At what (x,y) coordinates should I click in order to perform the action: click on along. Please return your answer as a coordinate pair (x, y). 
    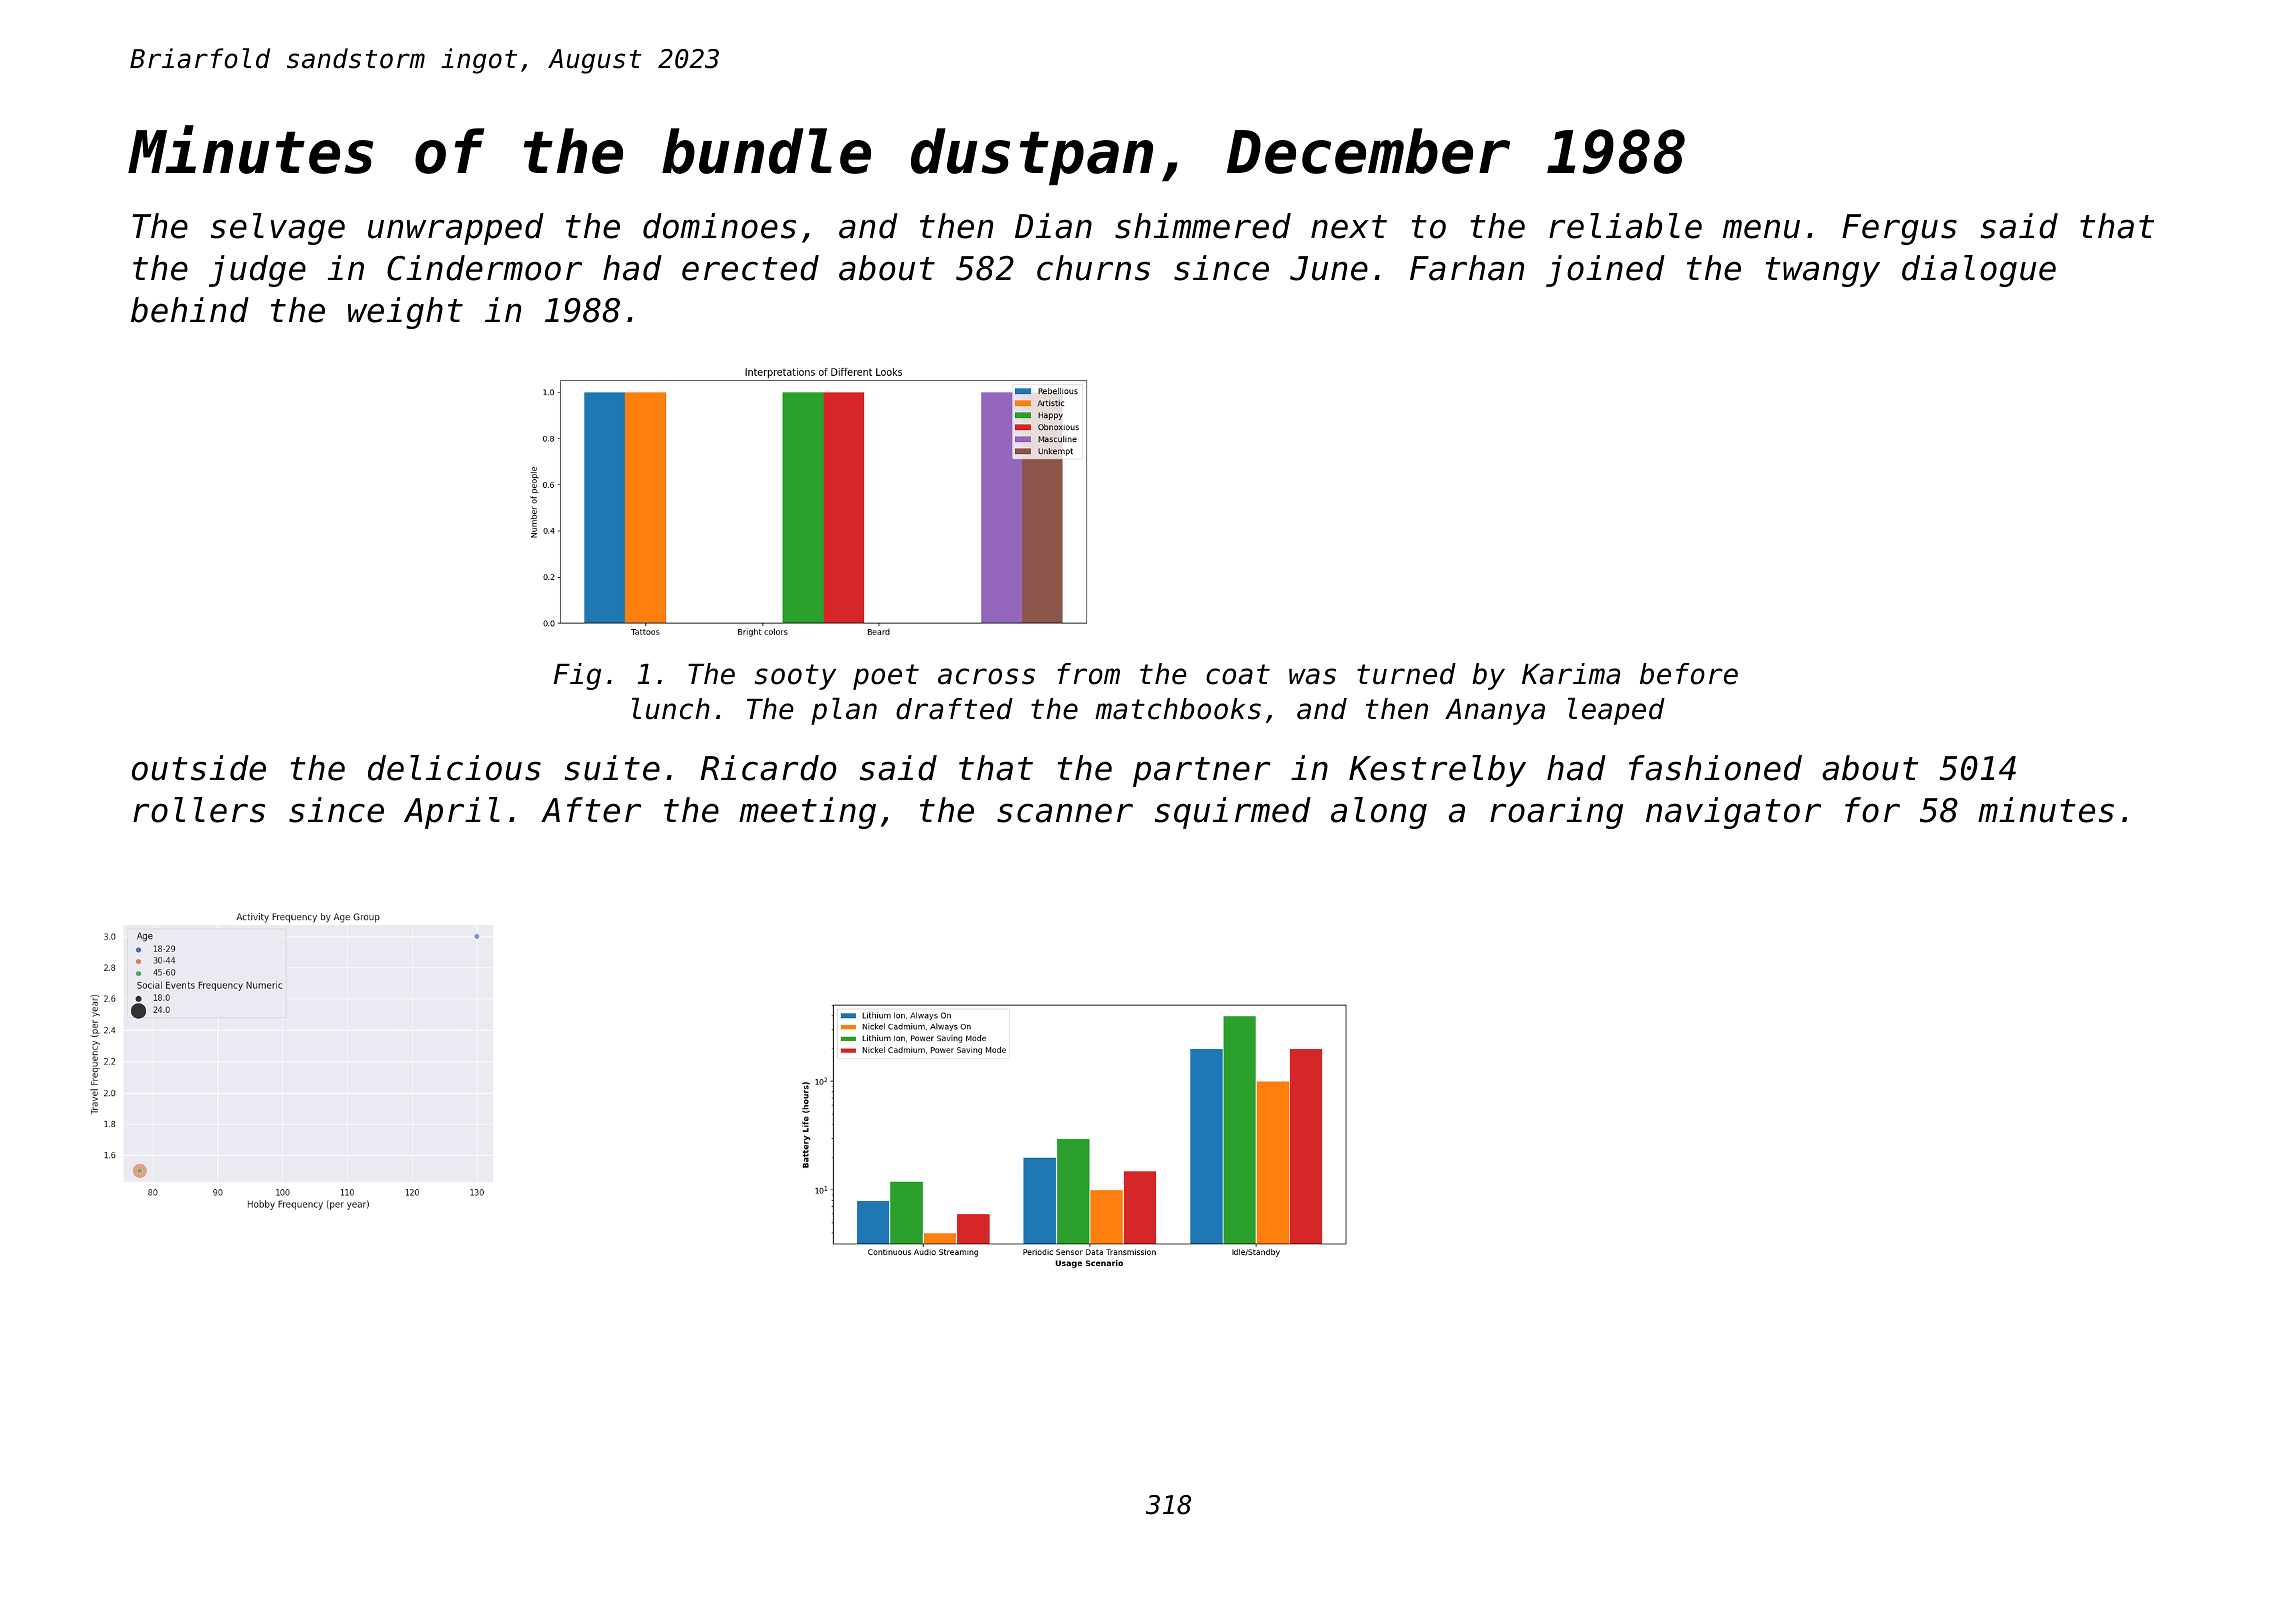
    Looking at the image, I should click on (1379, 813).
